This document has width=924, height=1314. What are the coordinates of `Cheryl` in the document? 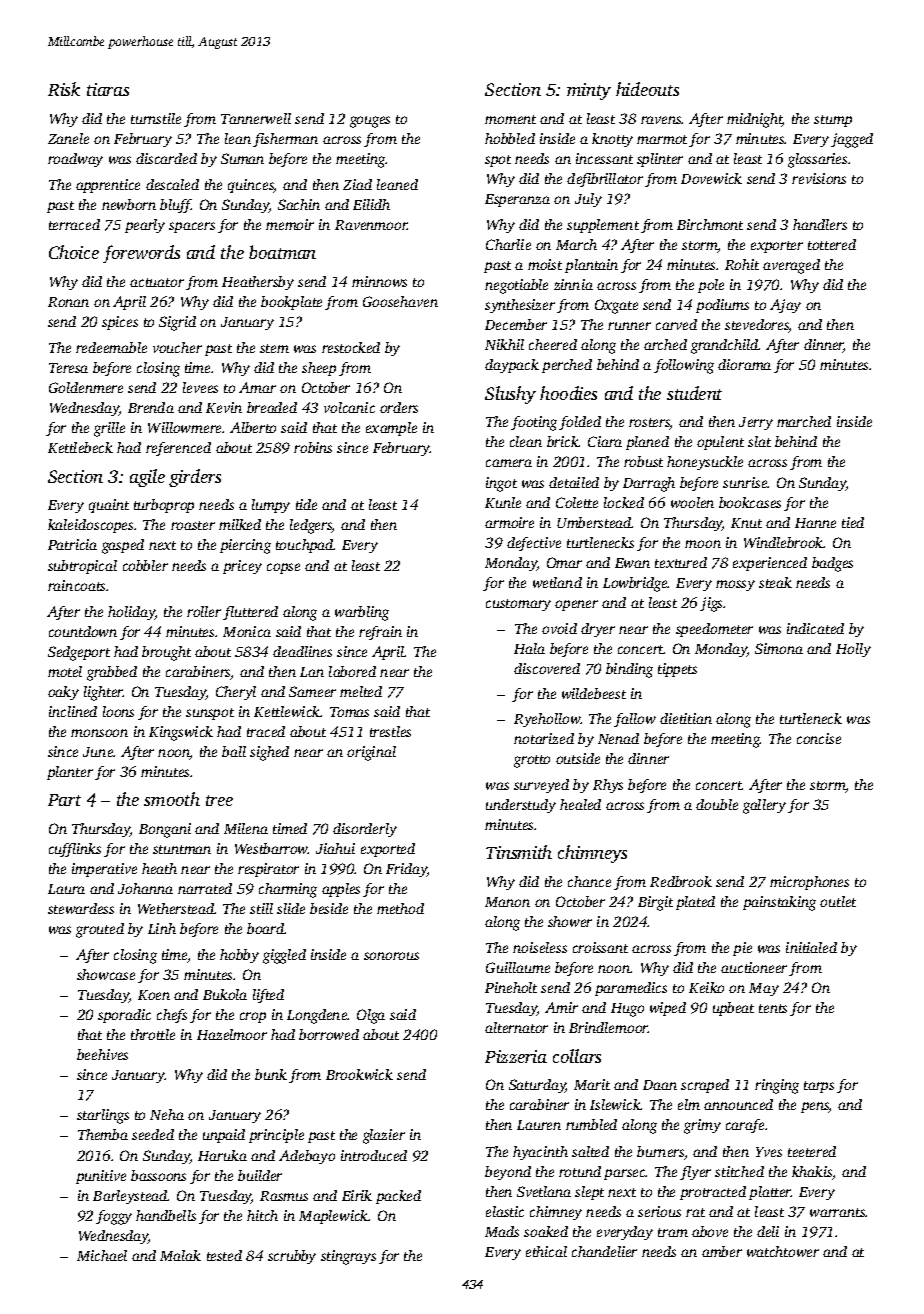 It's located at (236, 693).
